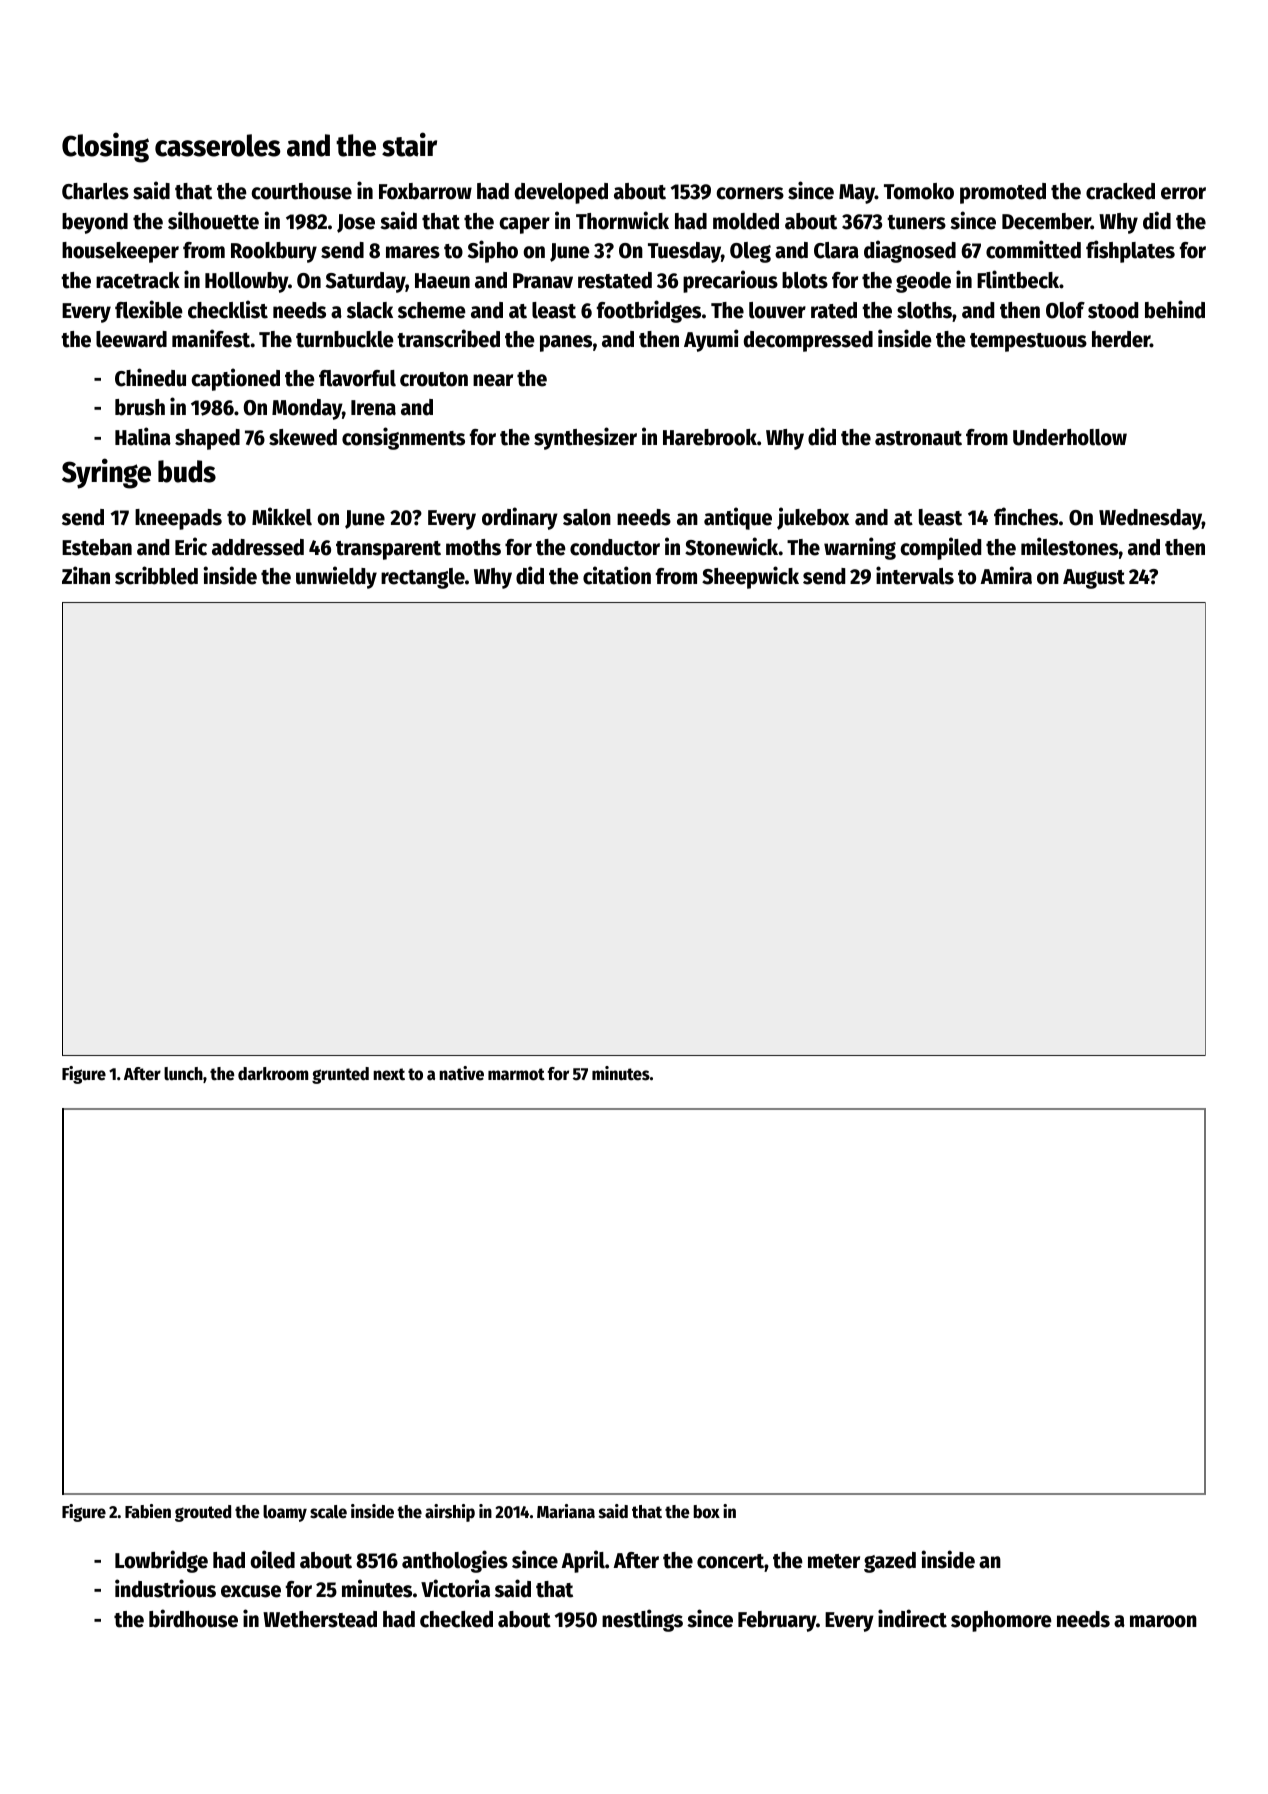 Image resolution: width=1268 pixels, height=1794 pixels. What do you see at coordinates (516, 1074) in the screenshot?
I see `marmot` at bounding box center [516, 1074].
